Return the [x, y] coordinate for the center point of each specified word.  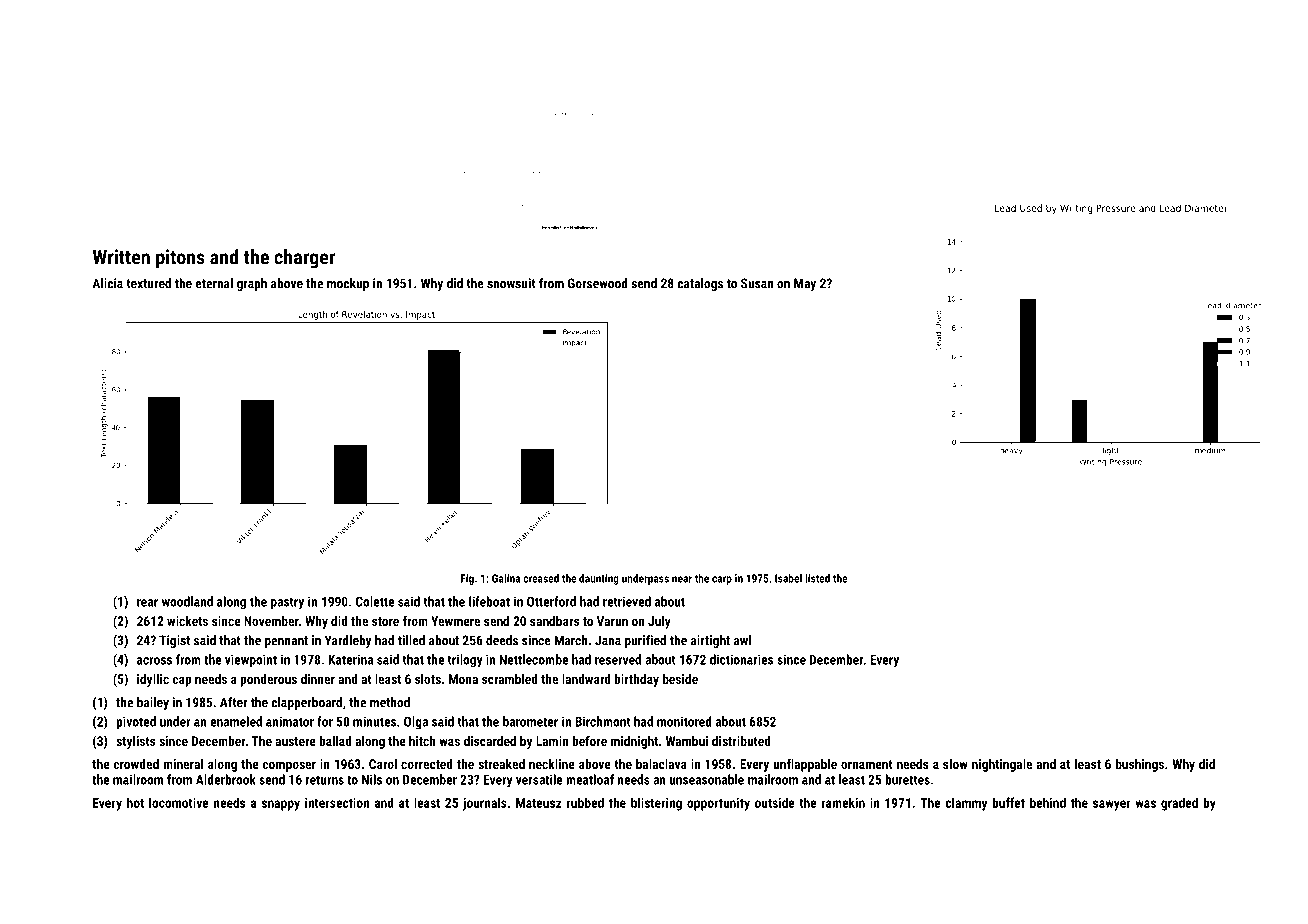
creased [541, 578]
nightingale [1002, 765]
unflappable [805, 765]
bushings [1140, 765]
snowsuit [511, 283]
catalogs [700, 284]
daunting [599, 579]
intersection [337, 803]
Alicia [107, 283]
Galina [506, 578]
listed [817, 578]
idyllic [153, 680]
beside [680, 679]
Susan [757, 283]
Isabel [788, 578]
